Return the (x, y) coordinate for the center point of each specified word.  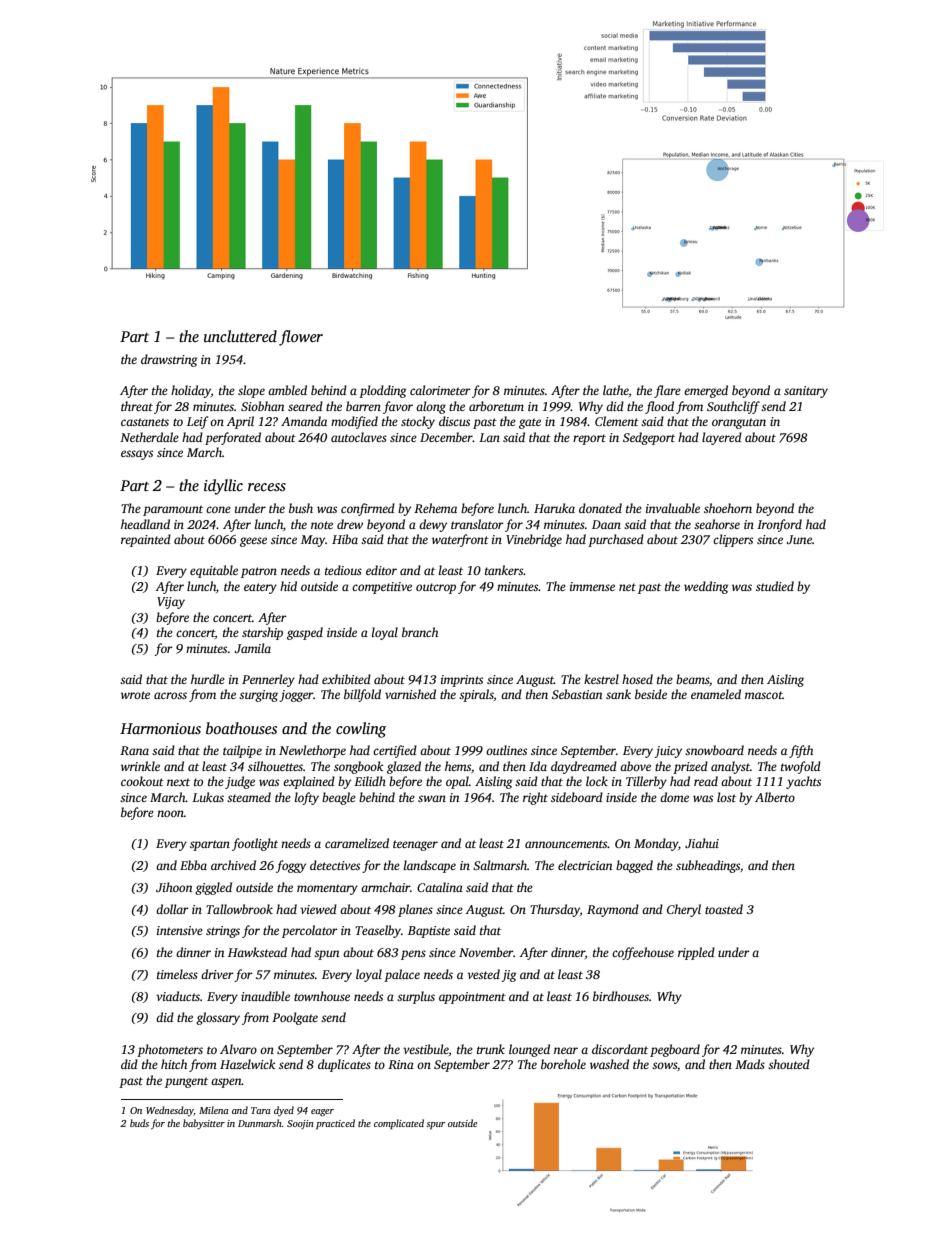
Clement (617, 421)
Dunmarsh (260, 1123)
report (589, 439)
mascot (764, 695)
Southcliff (733, 407)
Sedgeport (649, 438)
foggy (291, 866)
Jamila (252, 648)
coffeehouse (643, 953)
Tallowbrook (239, 909)
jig (508, 976)
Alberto (775, 797)
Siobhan (262, 406)
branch (420, 632)
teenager (415, 845)
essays (137, 455)
